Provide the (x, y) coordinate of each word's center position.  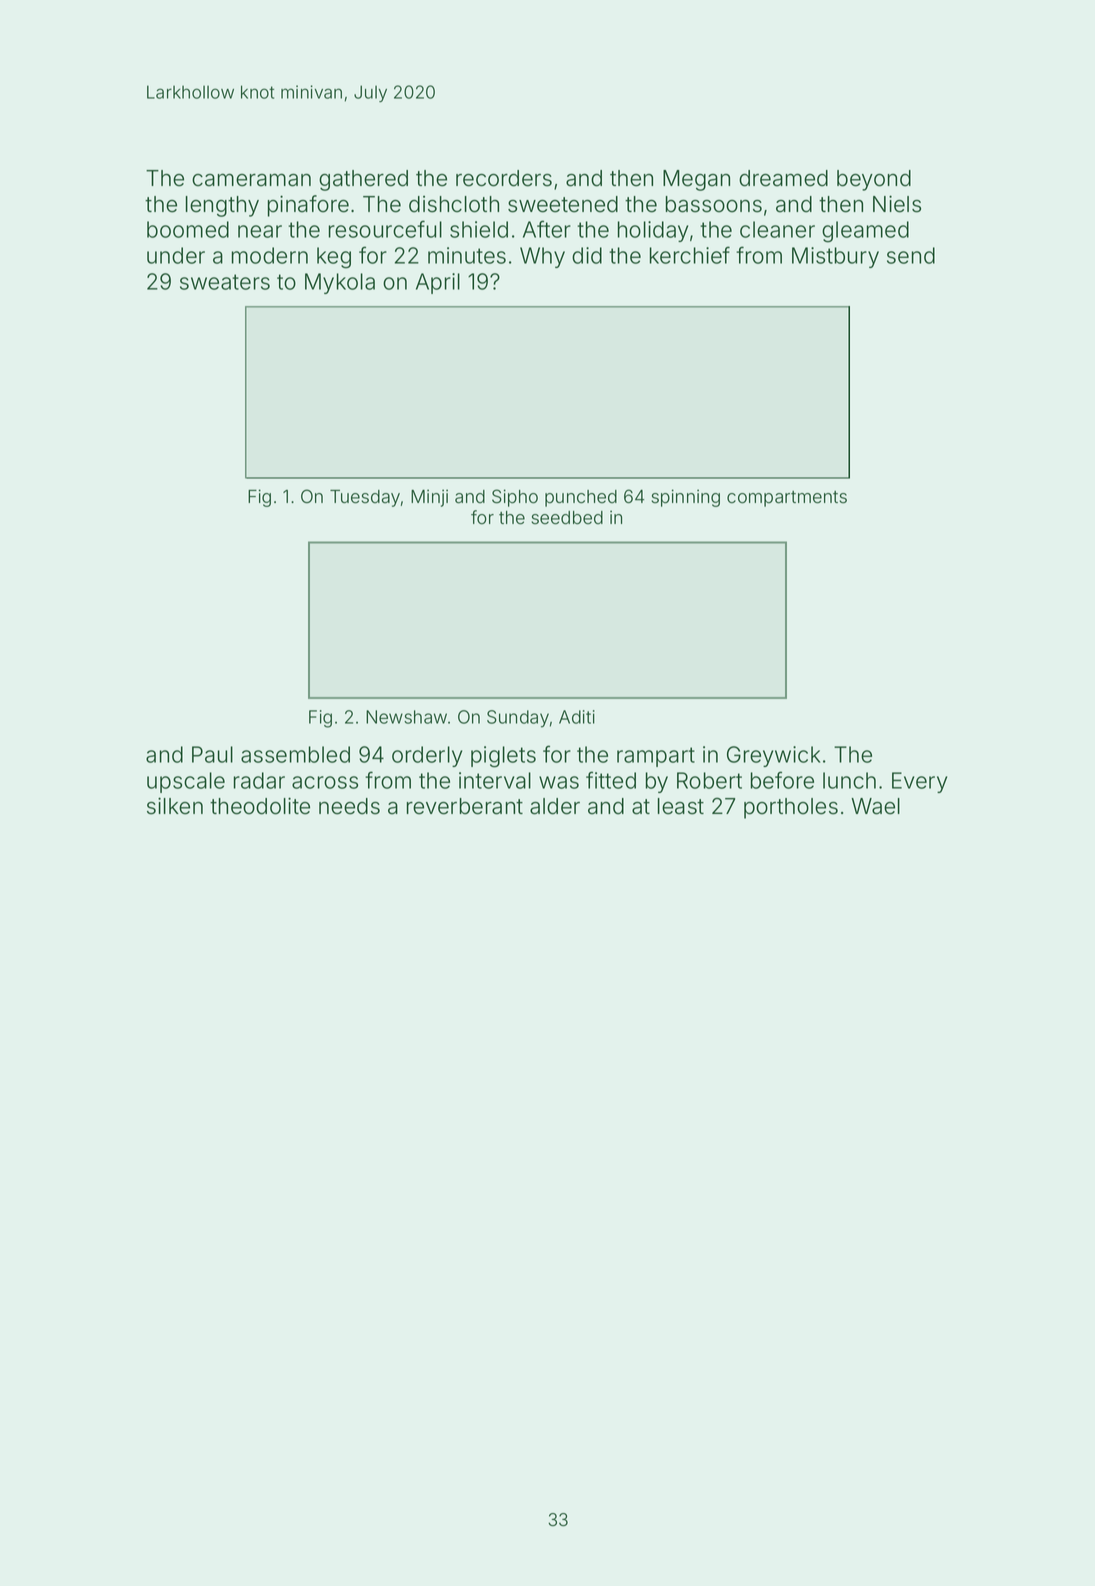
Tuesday (365, 498)
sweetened (563, 204)
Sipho (515, 498)
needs (349, 806)
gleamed (865, 232)
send (911, 255)
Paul (212, 754)
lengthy (222, 206)
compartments (787, 499)
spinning (686, 498)
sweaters (225, 282)
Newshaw (406, 717)
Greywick (773, 756)
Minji (429, 498)
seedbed (567, 518)
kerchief (690, 255)
